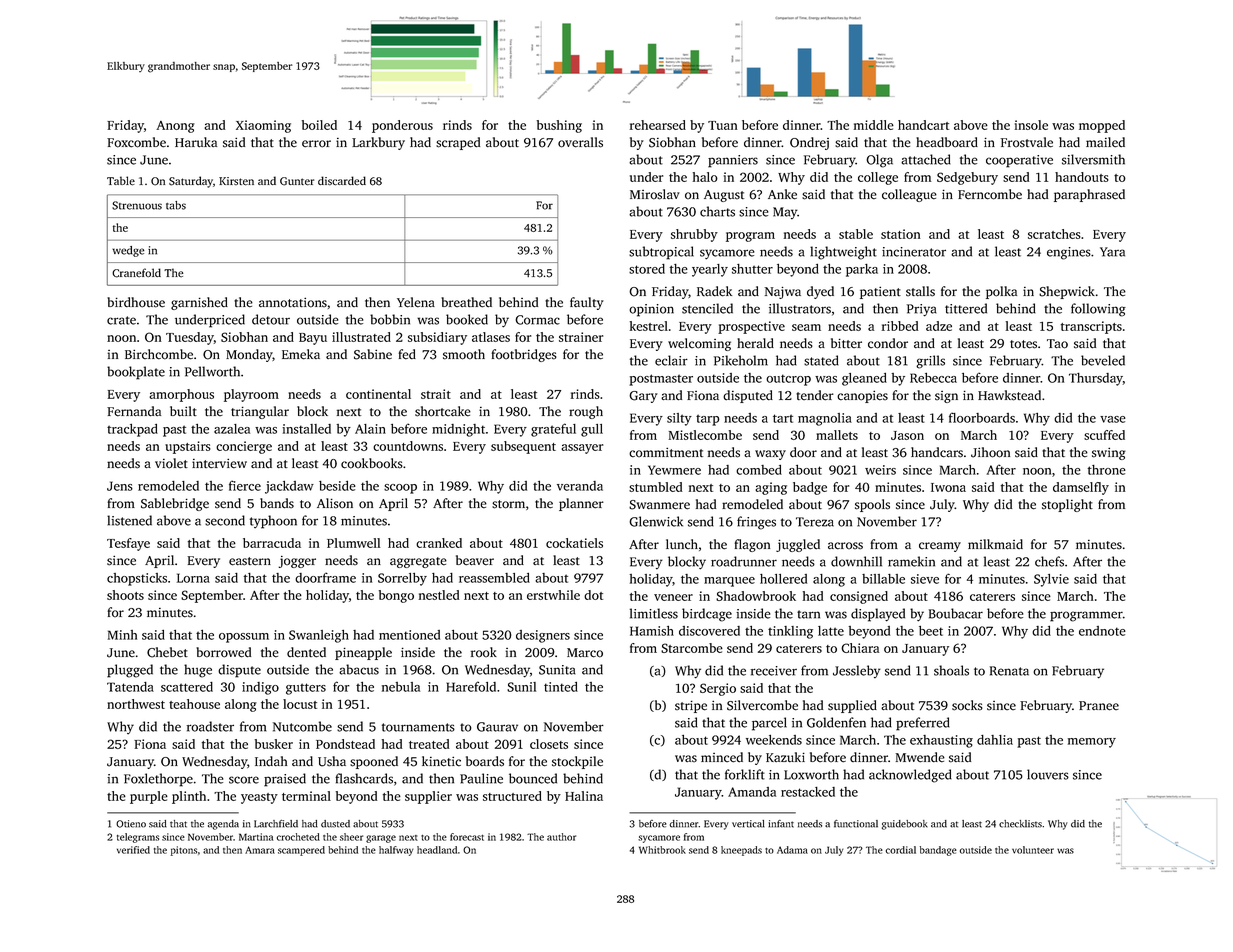  I want to click on cookbooks, so click(372, 463).
